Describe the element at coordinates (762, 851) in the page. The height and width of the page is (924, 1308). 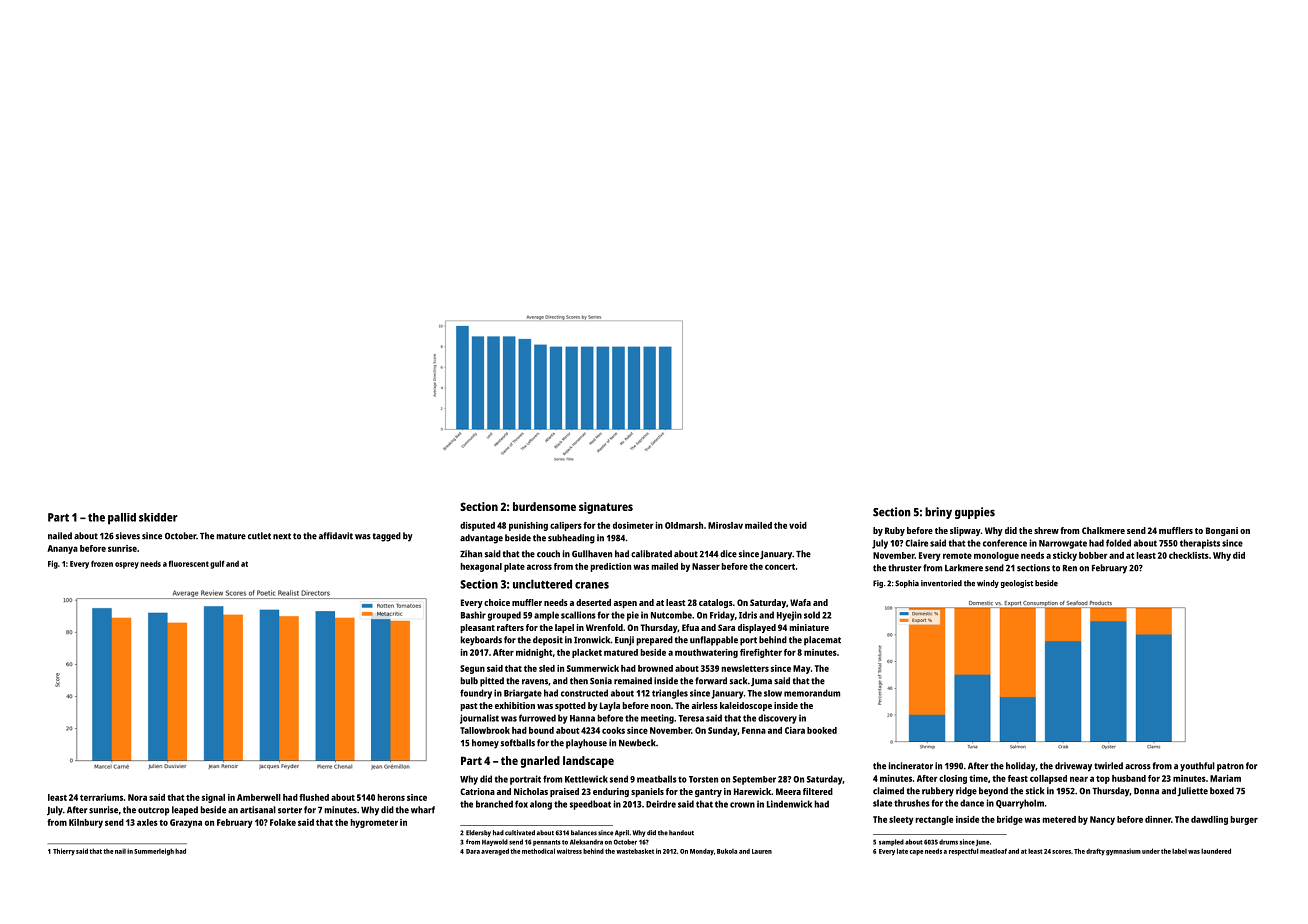
I see `Lauren` at that location.
